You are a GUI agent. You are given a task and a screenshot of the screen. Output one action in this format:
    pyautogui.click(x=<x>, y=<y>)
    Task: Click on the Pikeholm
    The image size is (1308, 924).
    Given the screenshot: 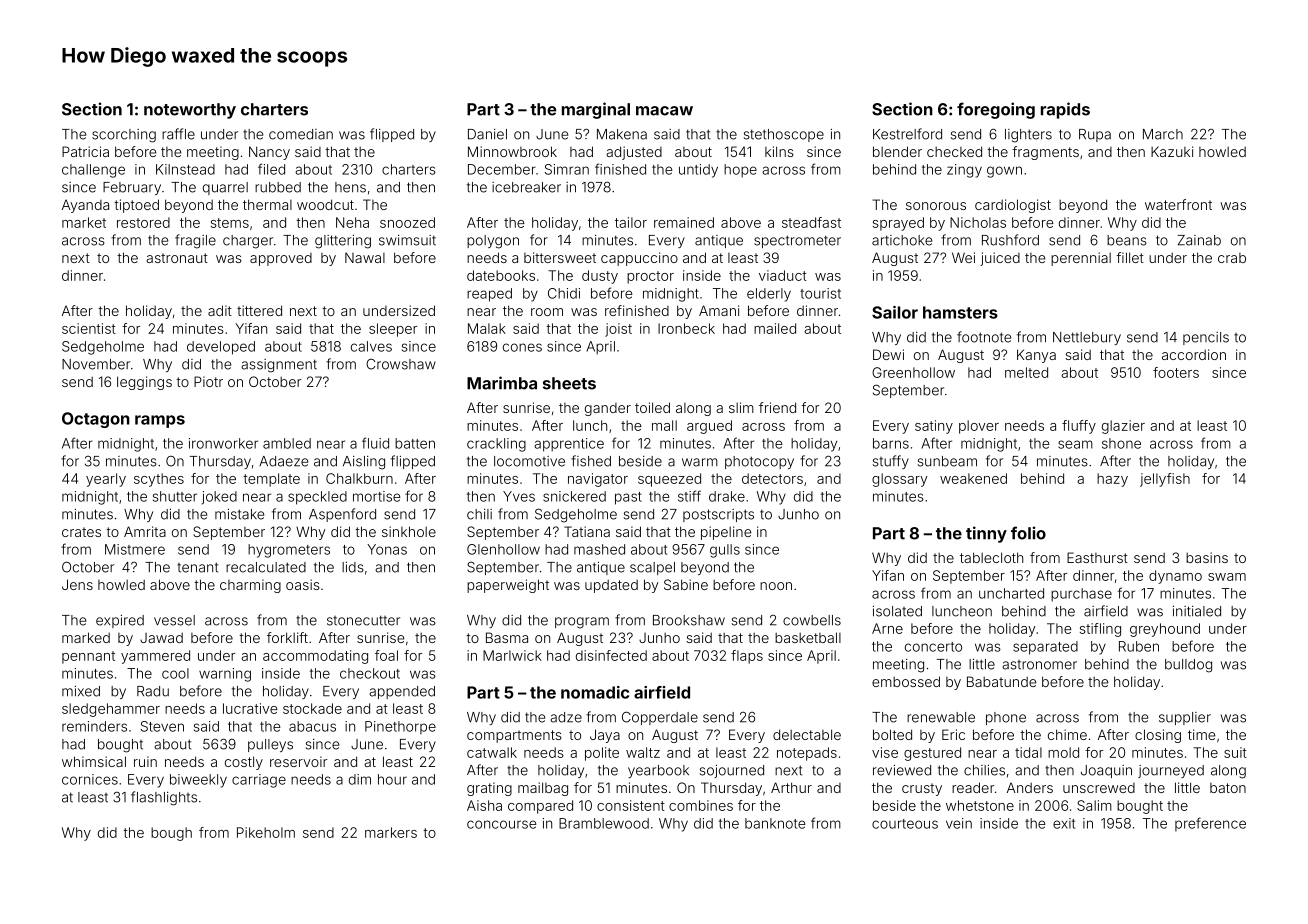 What is the action you would take?
    pyautogui.click(x=266, y=832)
